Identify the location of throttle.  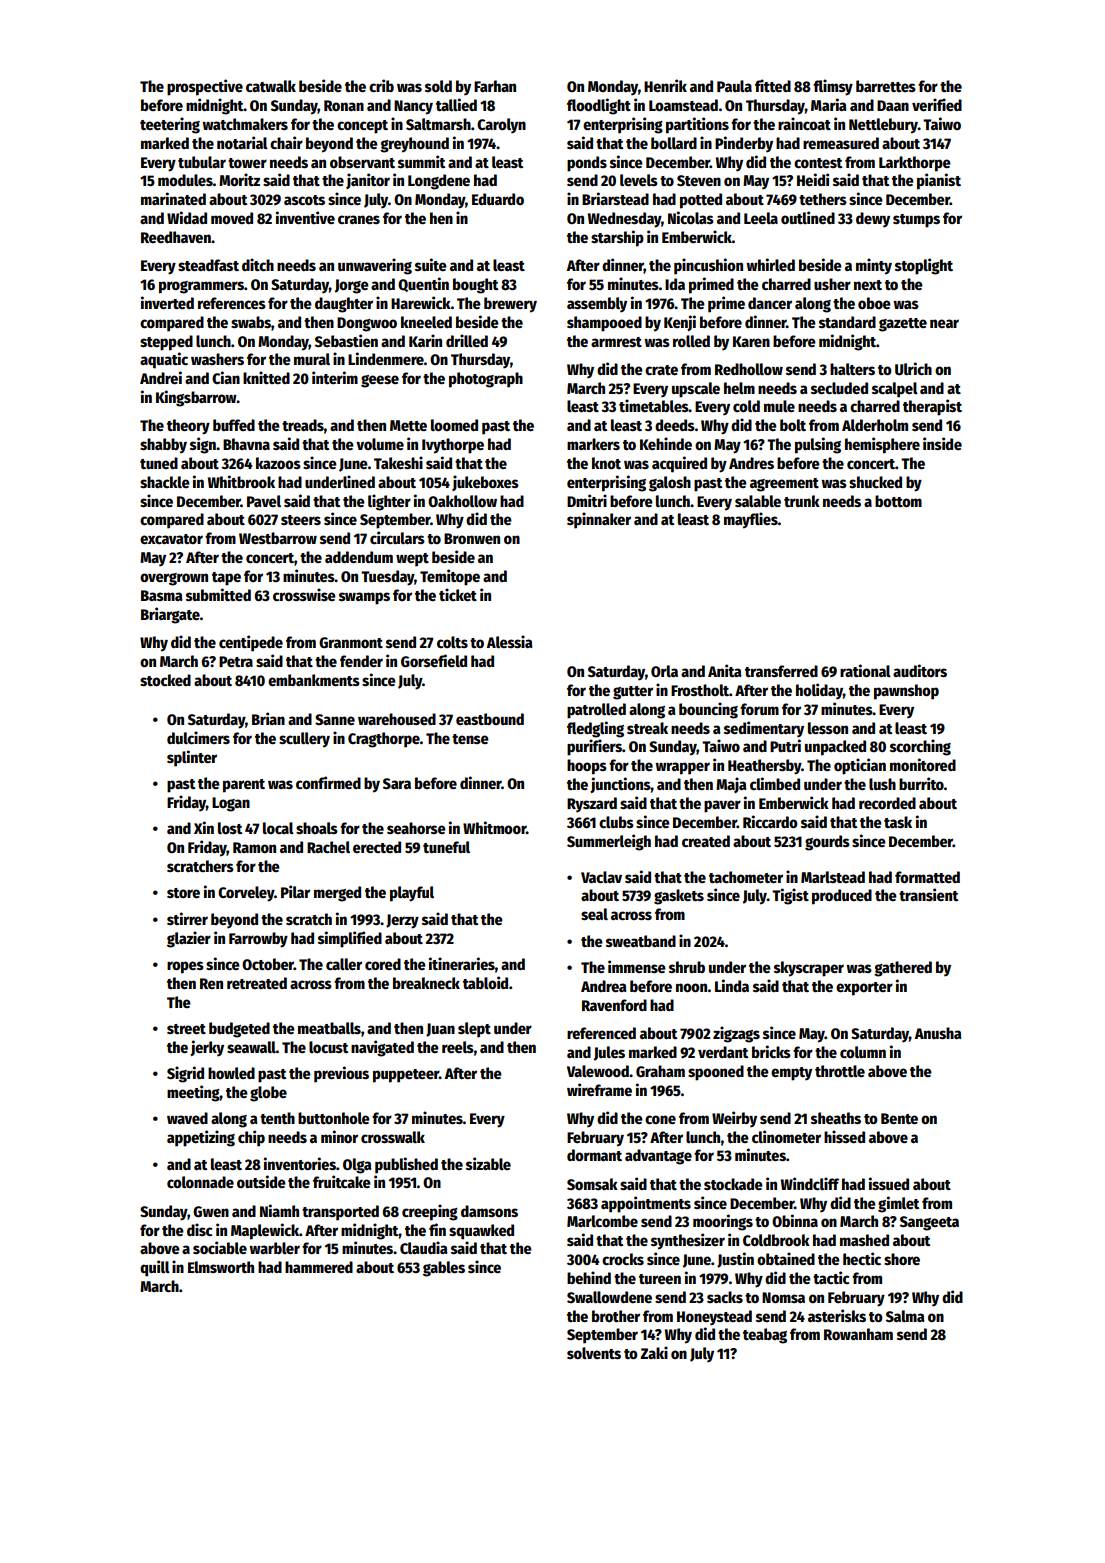
(840, 1071).
